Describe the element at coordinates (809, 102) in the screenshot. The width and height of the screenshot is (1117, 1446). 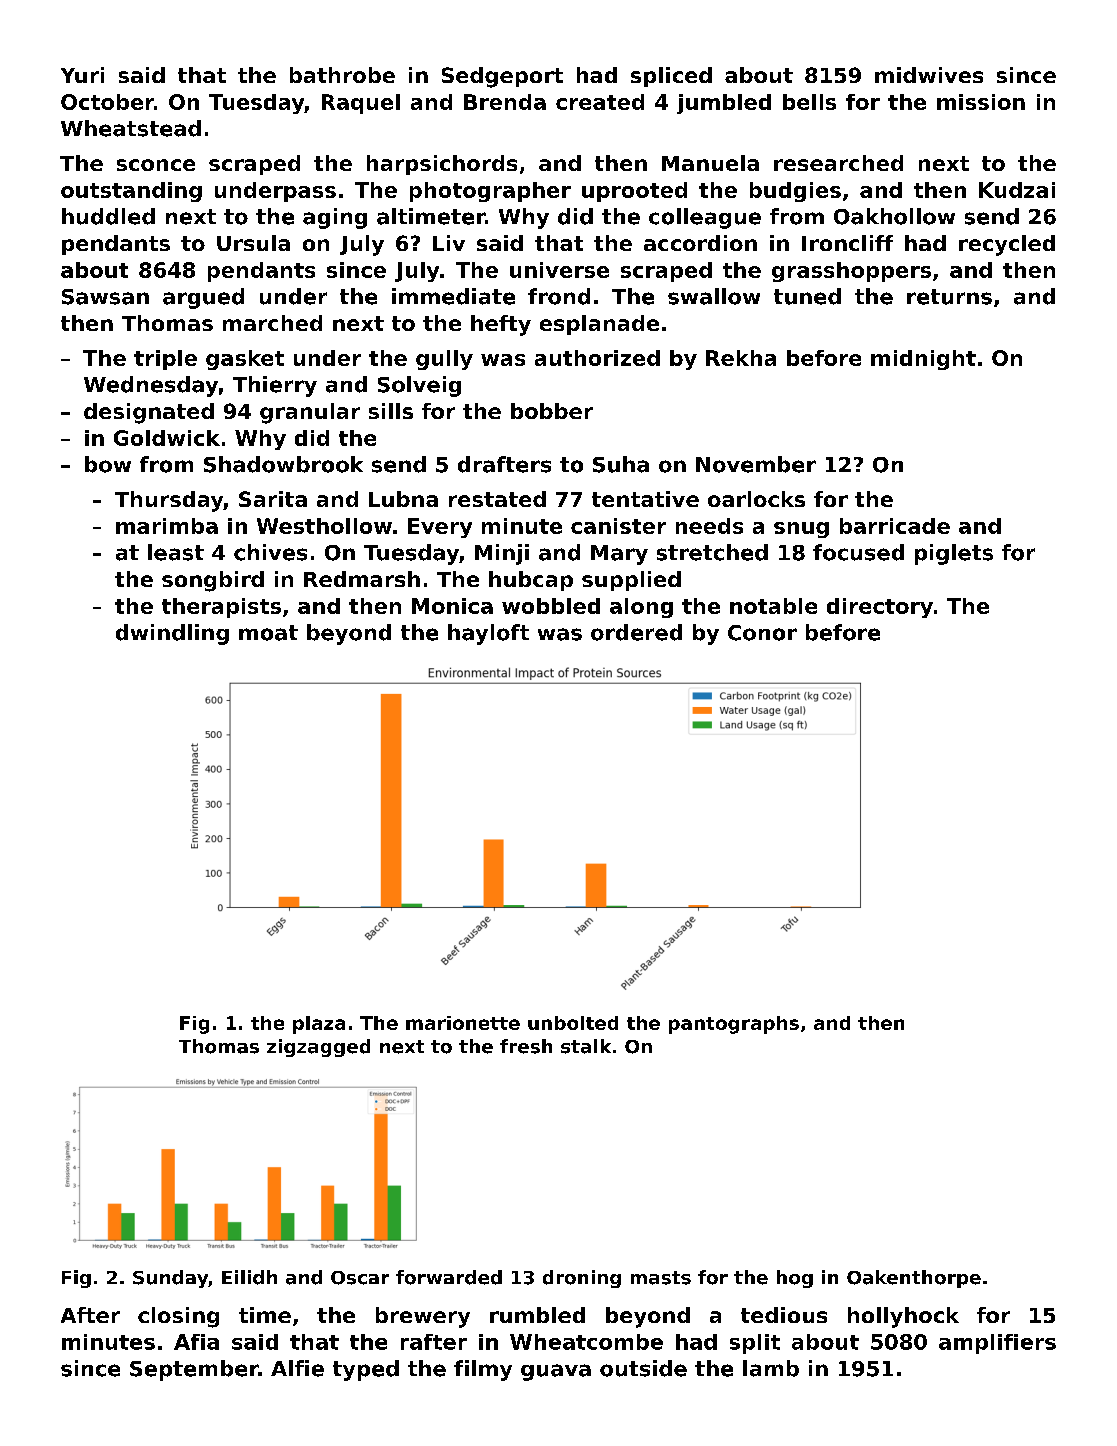
I see `bells` at that location.
